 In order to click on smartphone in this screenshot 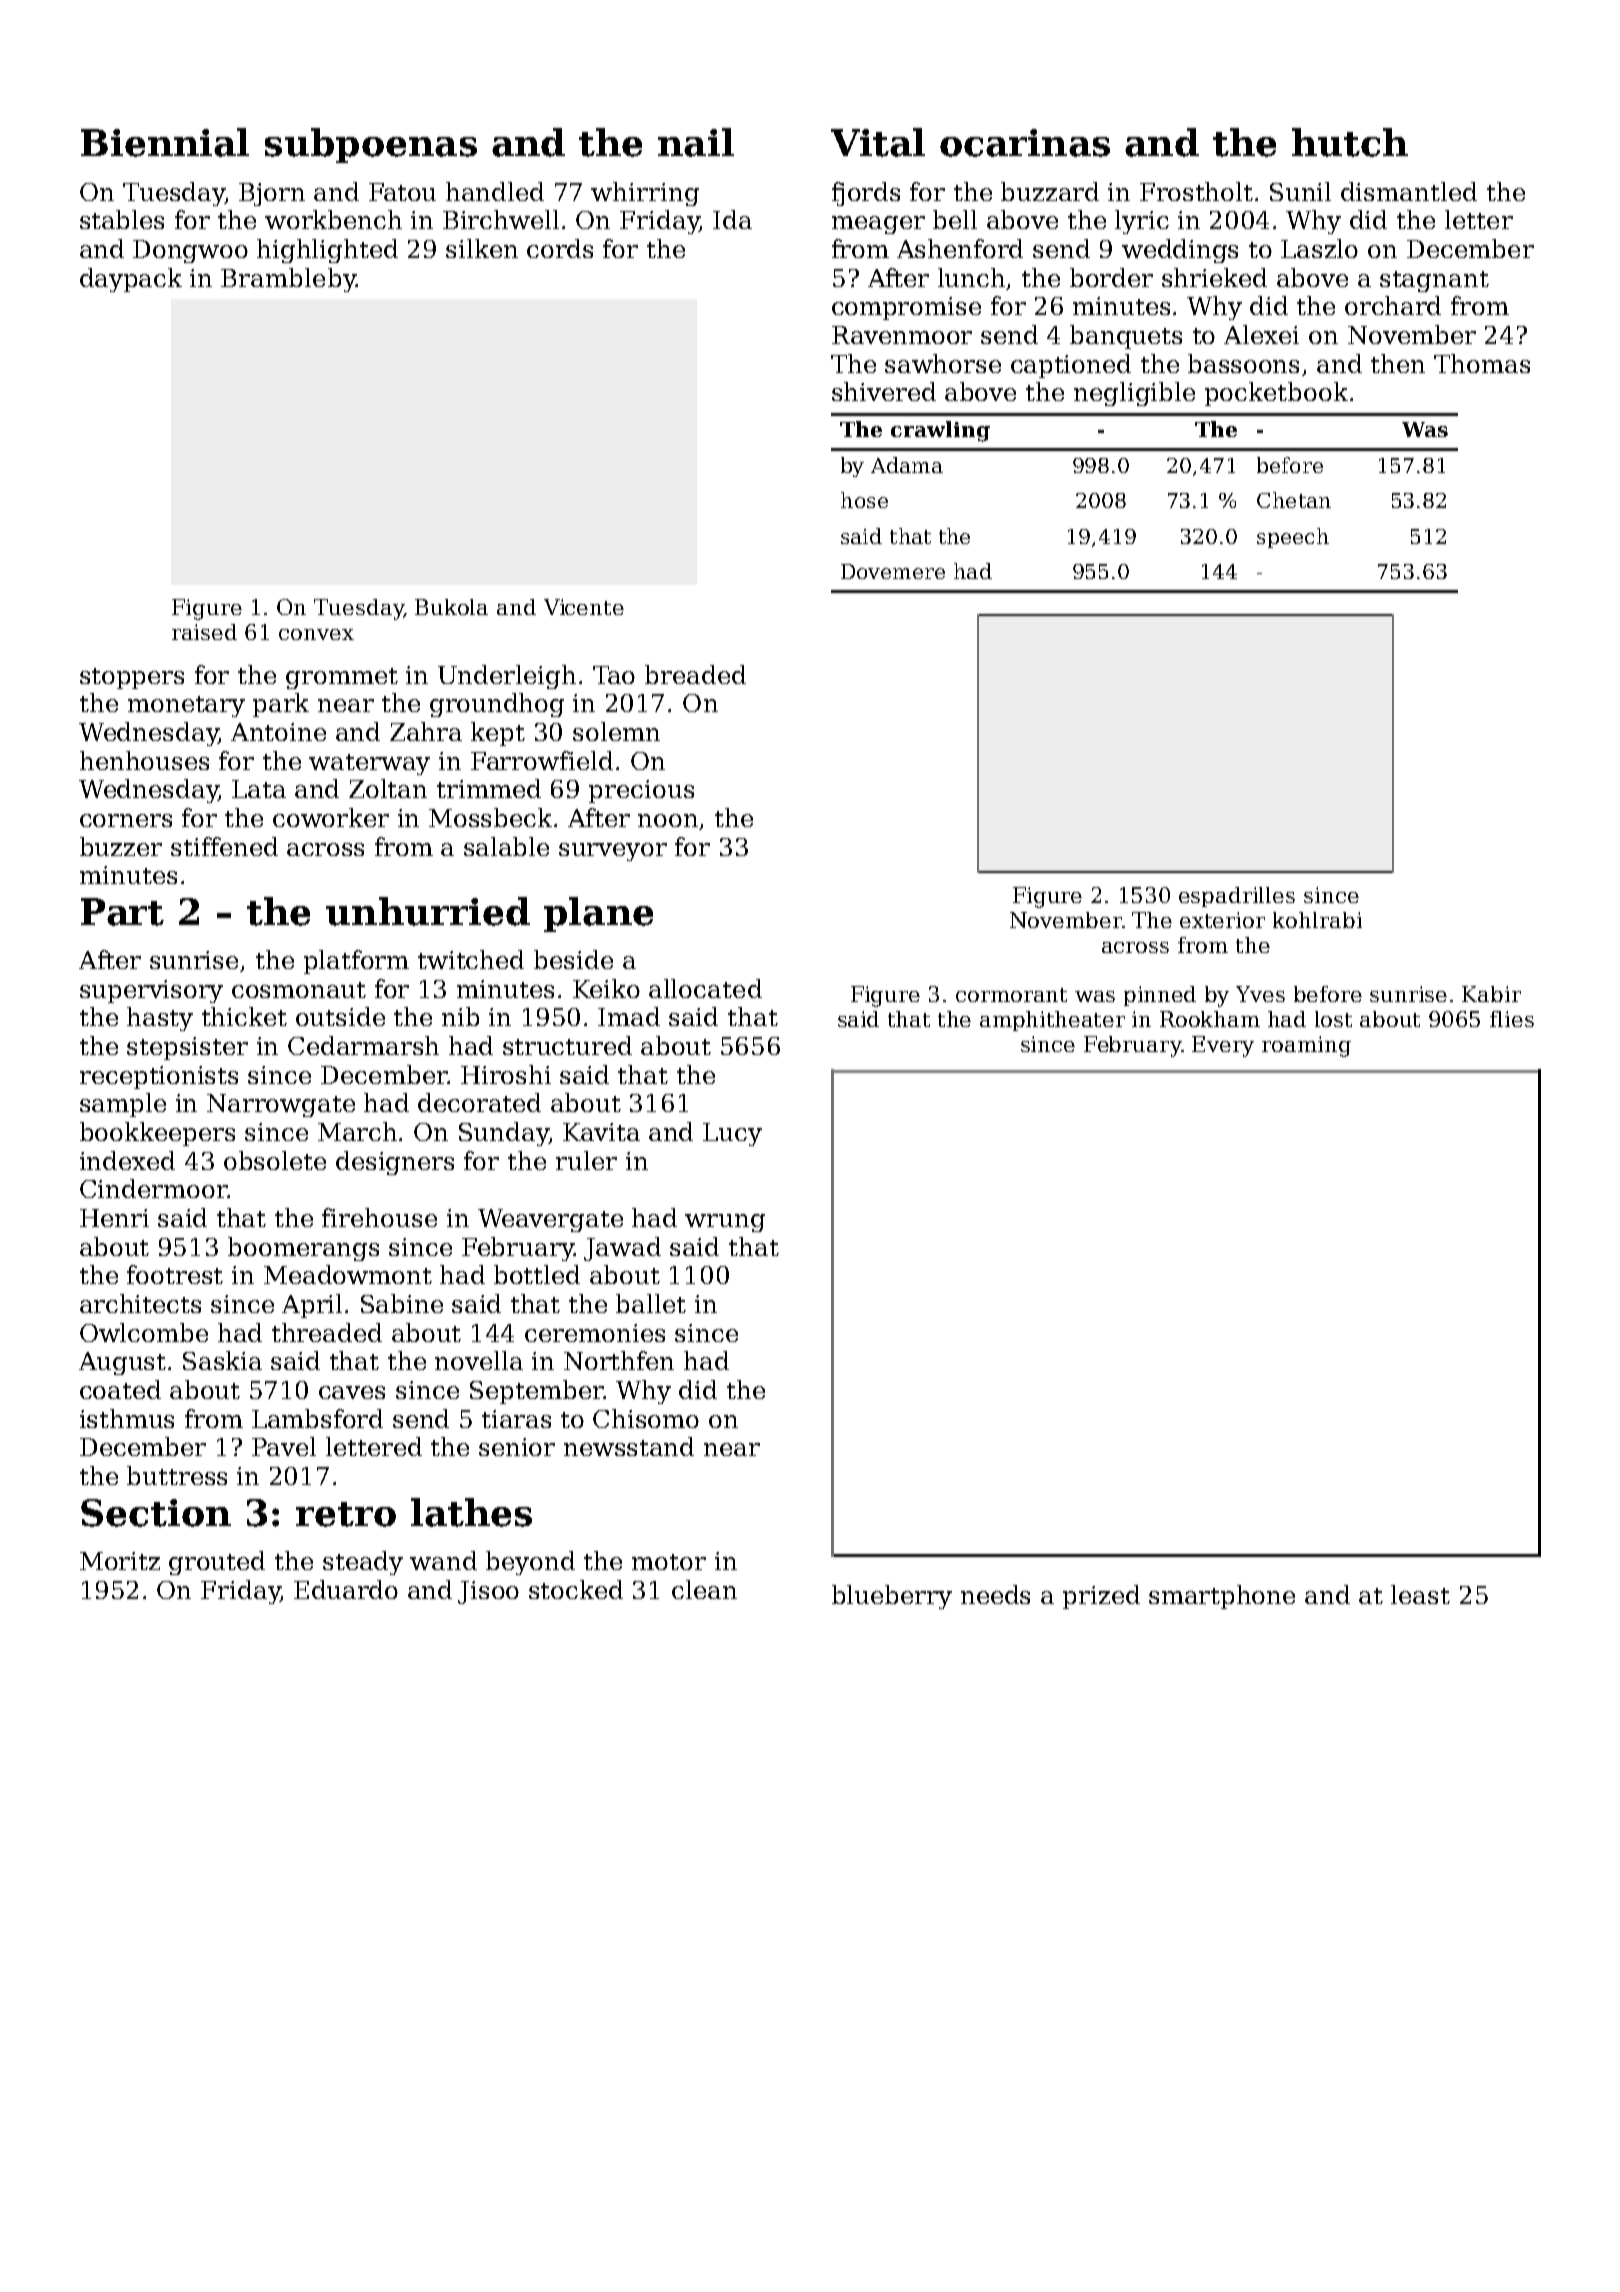, I will do `click(1222, 1597)`.
